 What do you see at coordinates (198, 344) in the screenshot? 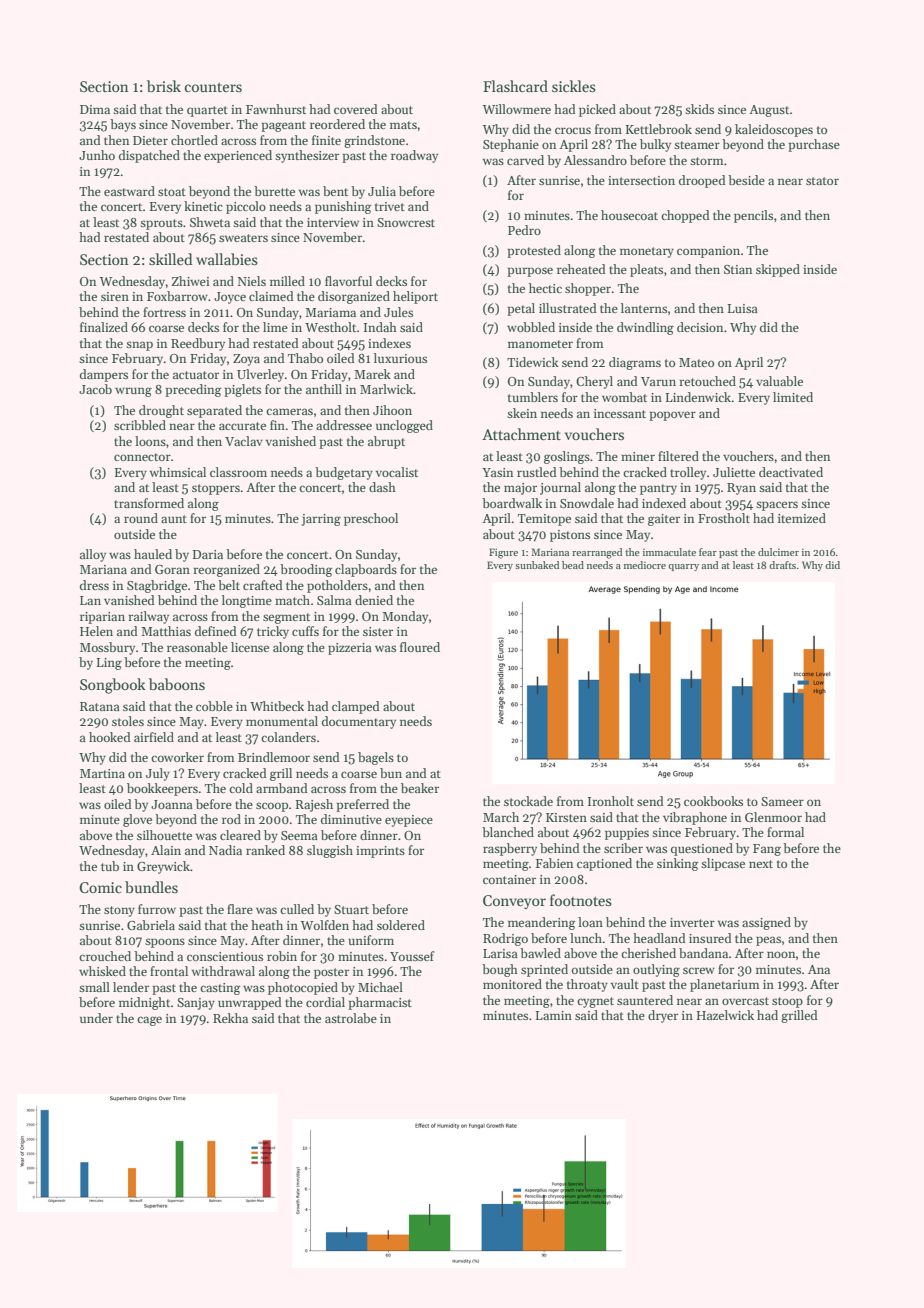
I see `Reedbury` at bounding box center [198, 344].
